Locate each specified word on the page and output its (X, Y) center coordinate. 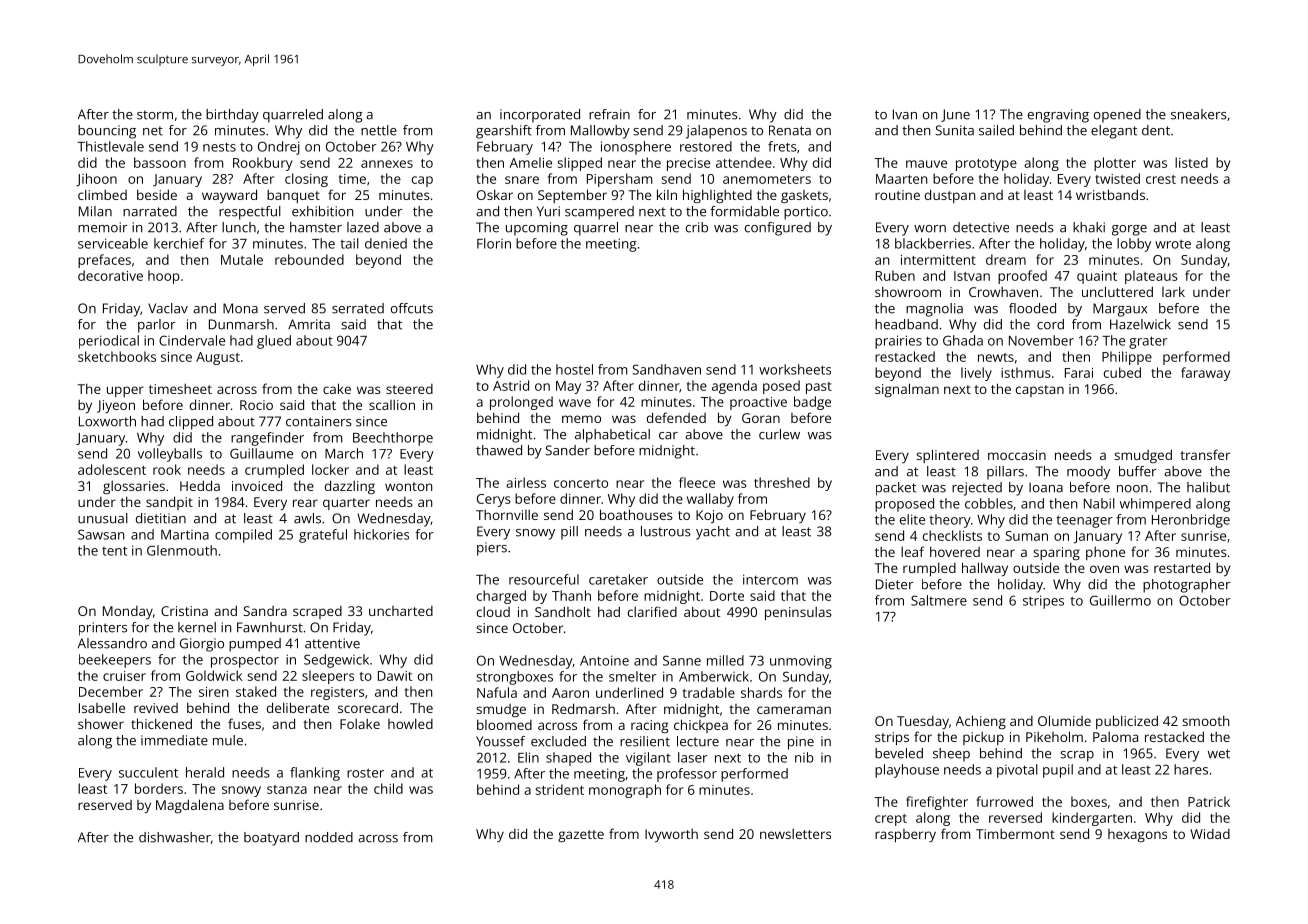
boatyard (271, 839)
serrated (358, 308)
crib (697, 227)
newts (996, 357)
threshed (782, 482)
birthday (232, 116)
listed (1191, 162)
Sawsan (101, 534)
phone (1105, 553)
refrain (609, 114)
